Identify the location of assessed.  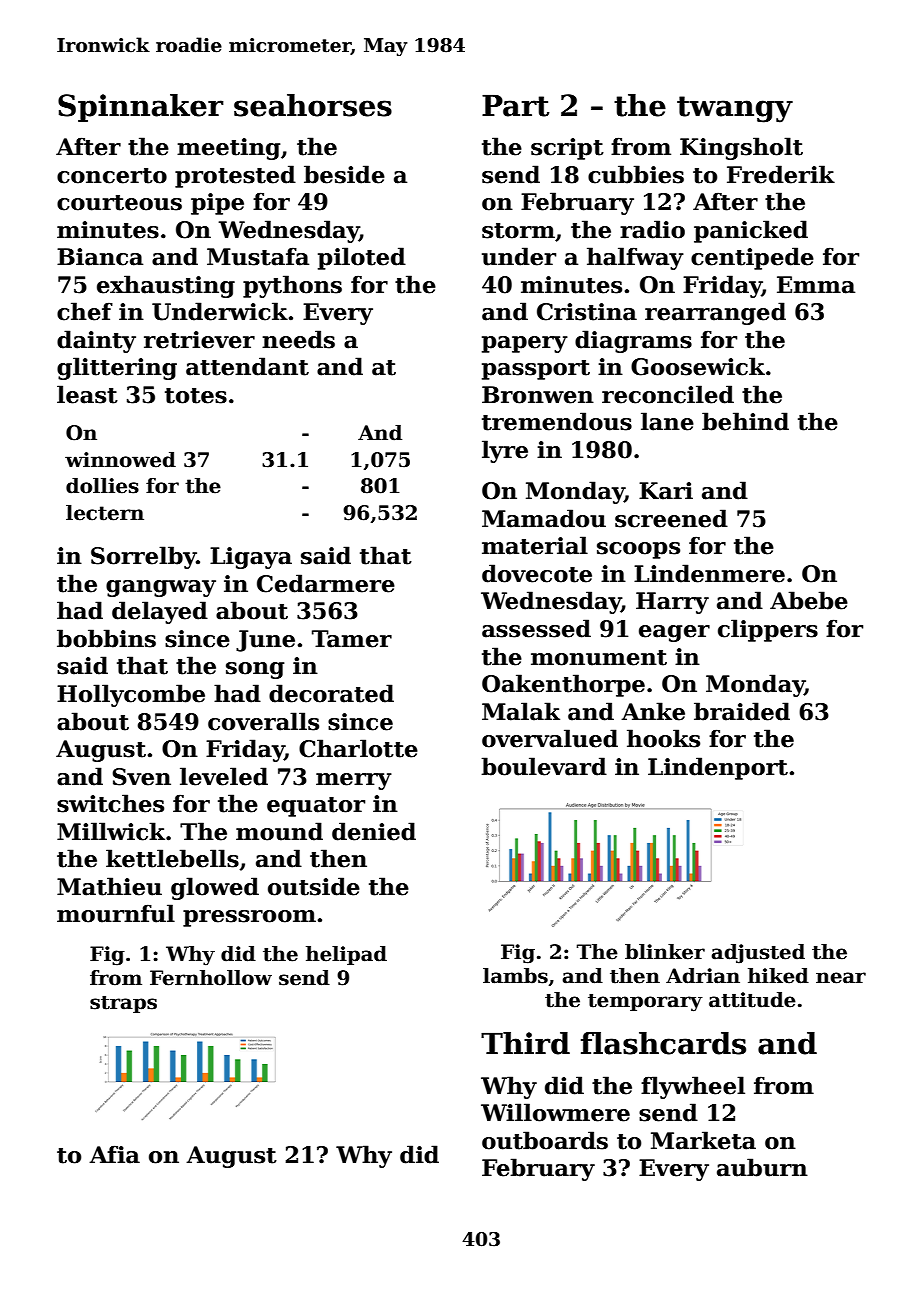
(536, 628).
